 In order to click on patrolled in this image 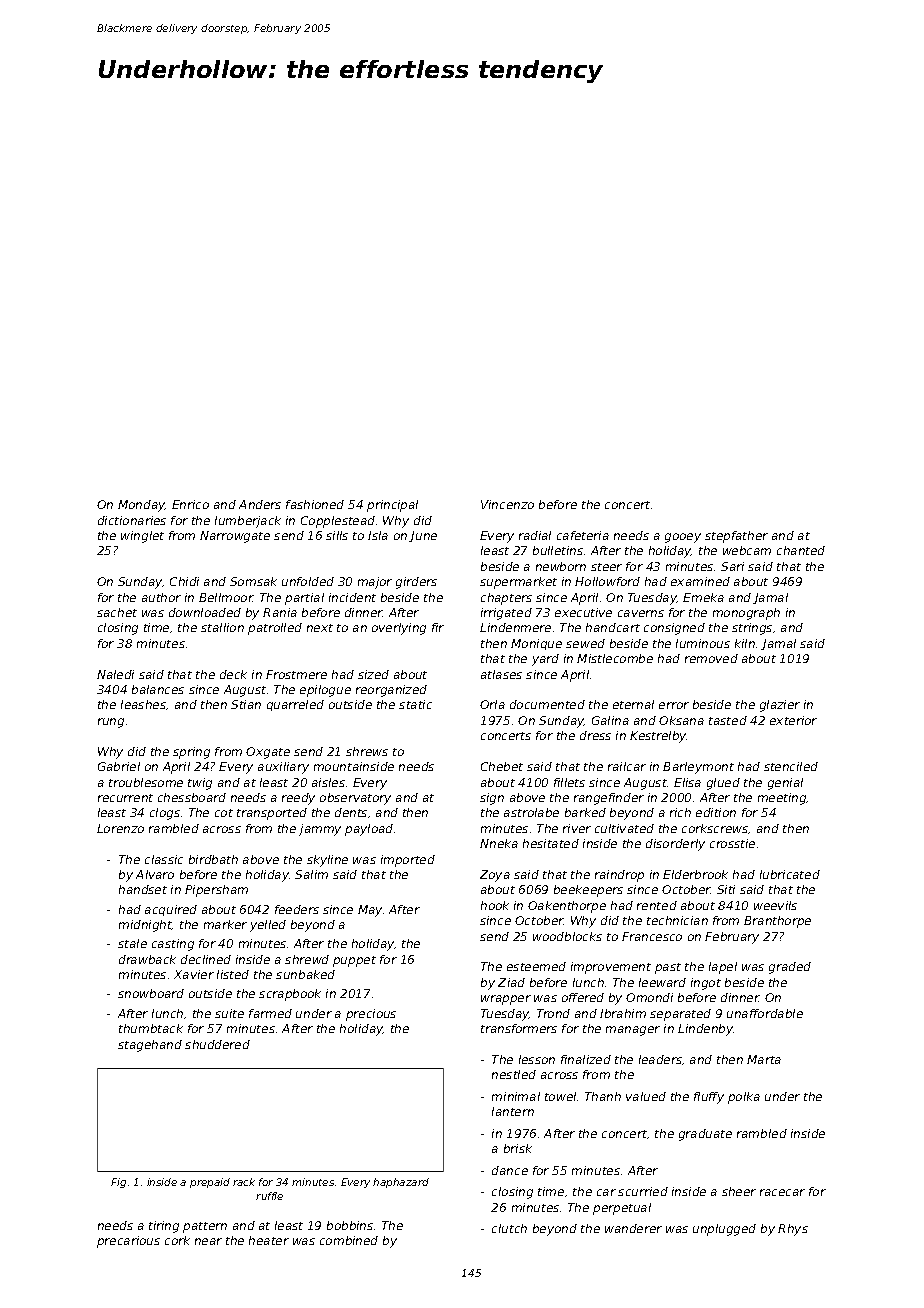, I will do `click(275, 629)`.
